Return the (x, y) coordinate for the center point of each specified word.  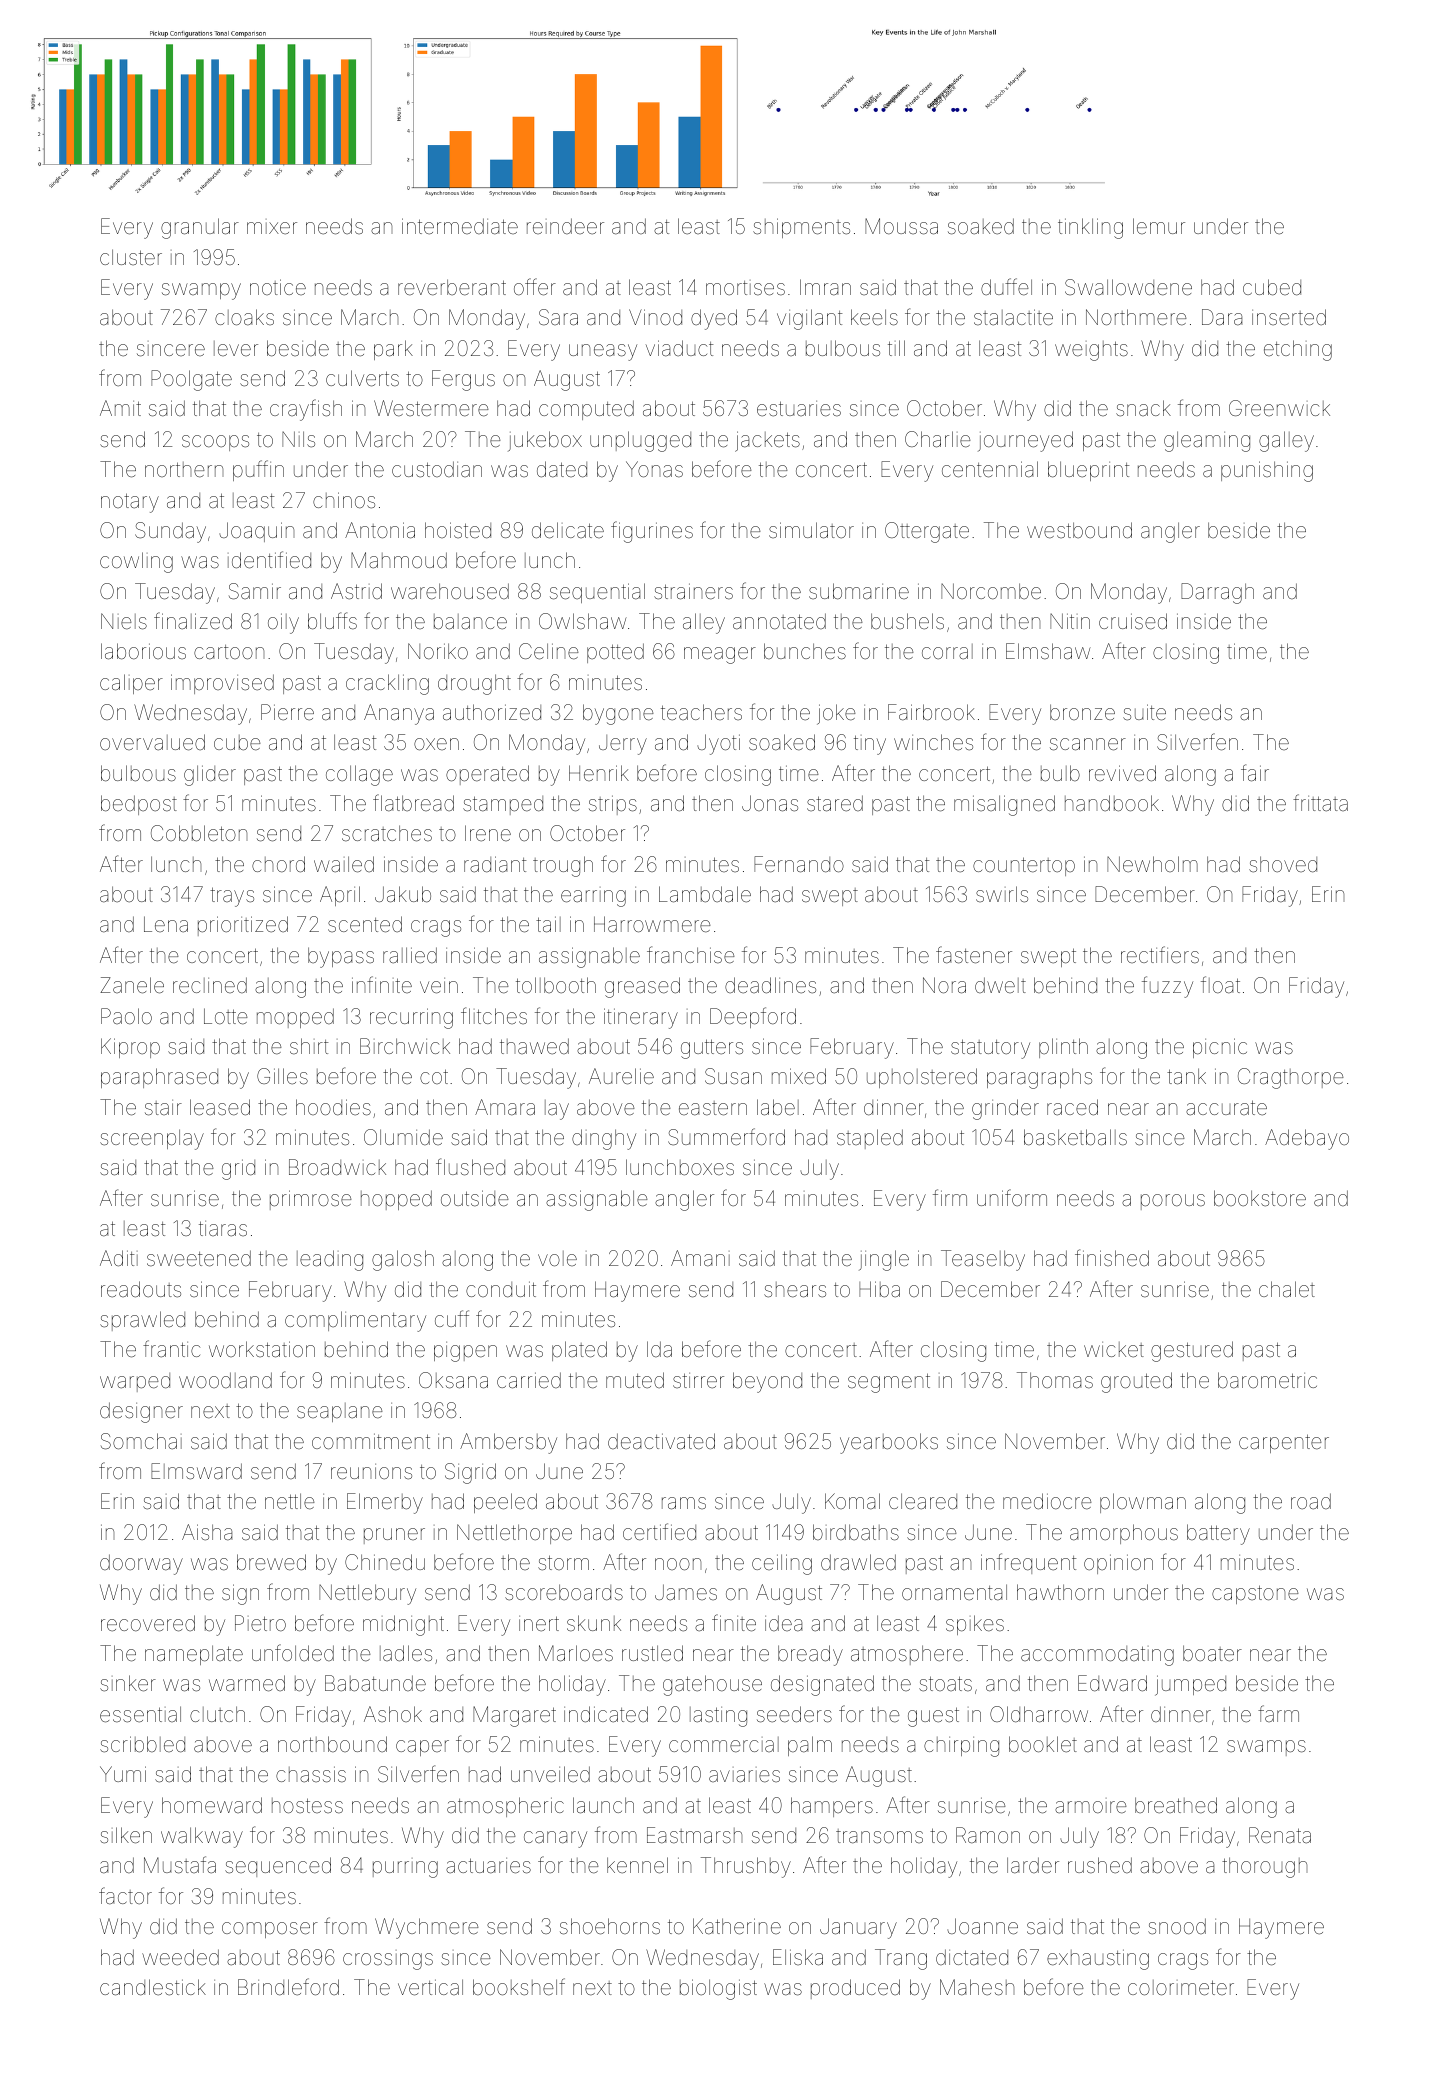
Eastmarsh (694, 1835)
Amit (120, 408)
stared (835, 803)
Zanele (132, 985)
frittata (1320, 803)
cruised (1133, 621)
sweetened (199, 1258)
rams (684, 1503)
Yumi (123, 1774)
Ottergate (927, 532)
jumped (1190, 1685)
